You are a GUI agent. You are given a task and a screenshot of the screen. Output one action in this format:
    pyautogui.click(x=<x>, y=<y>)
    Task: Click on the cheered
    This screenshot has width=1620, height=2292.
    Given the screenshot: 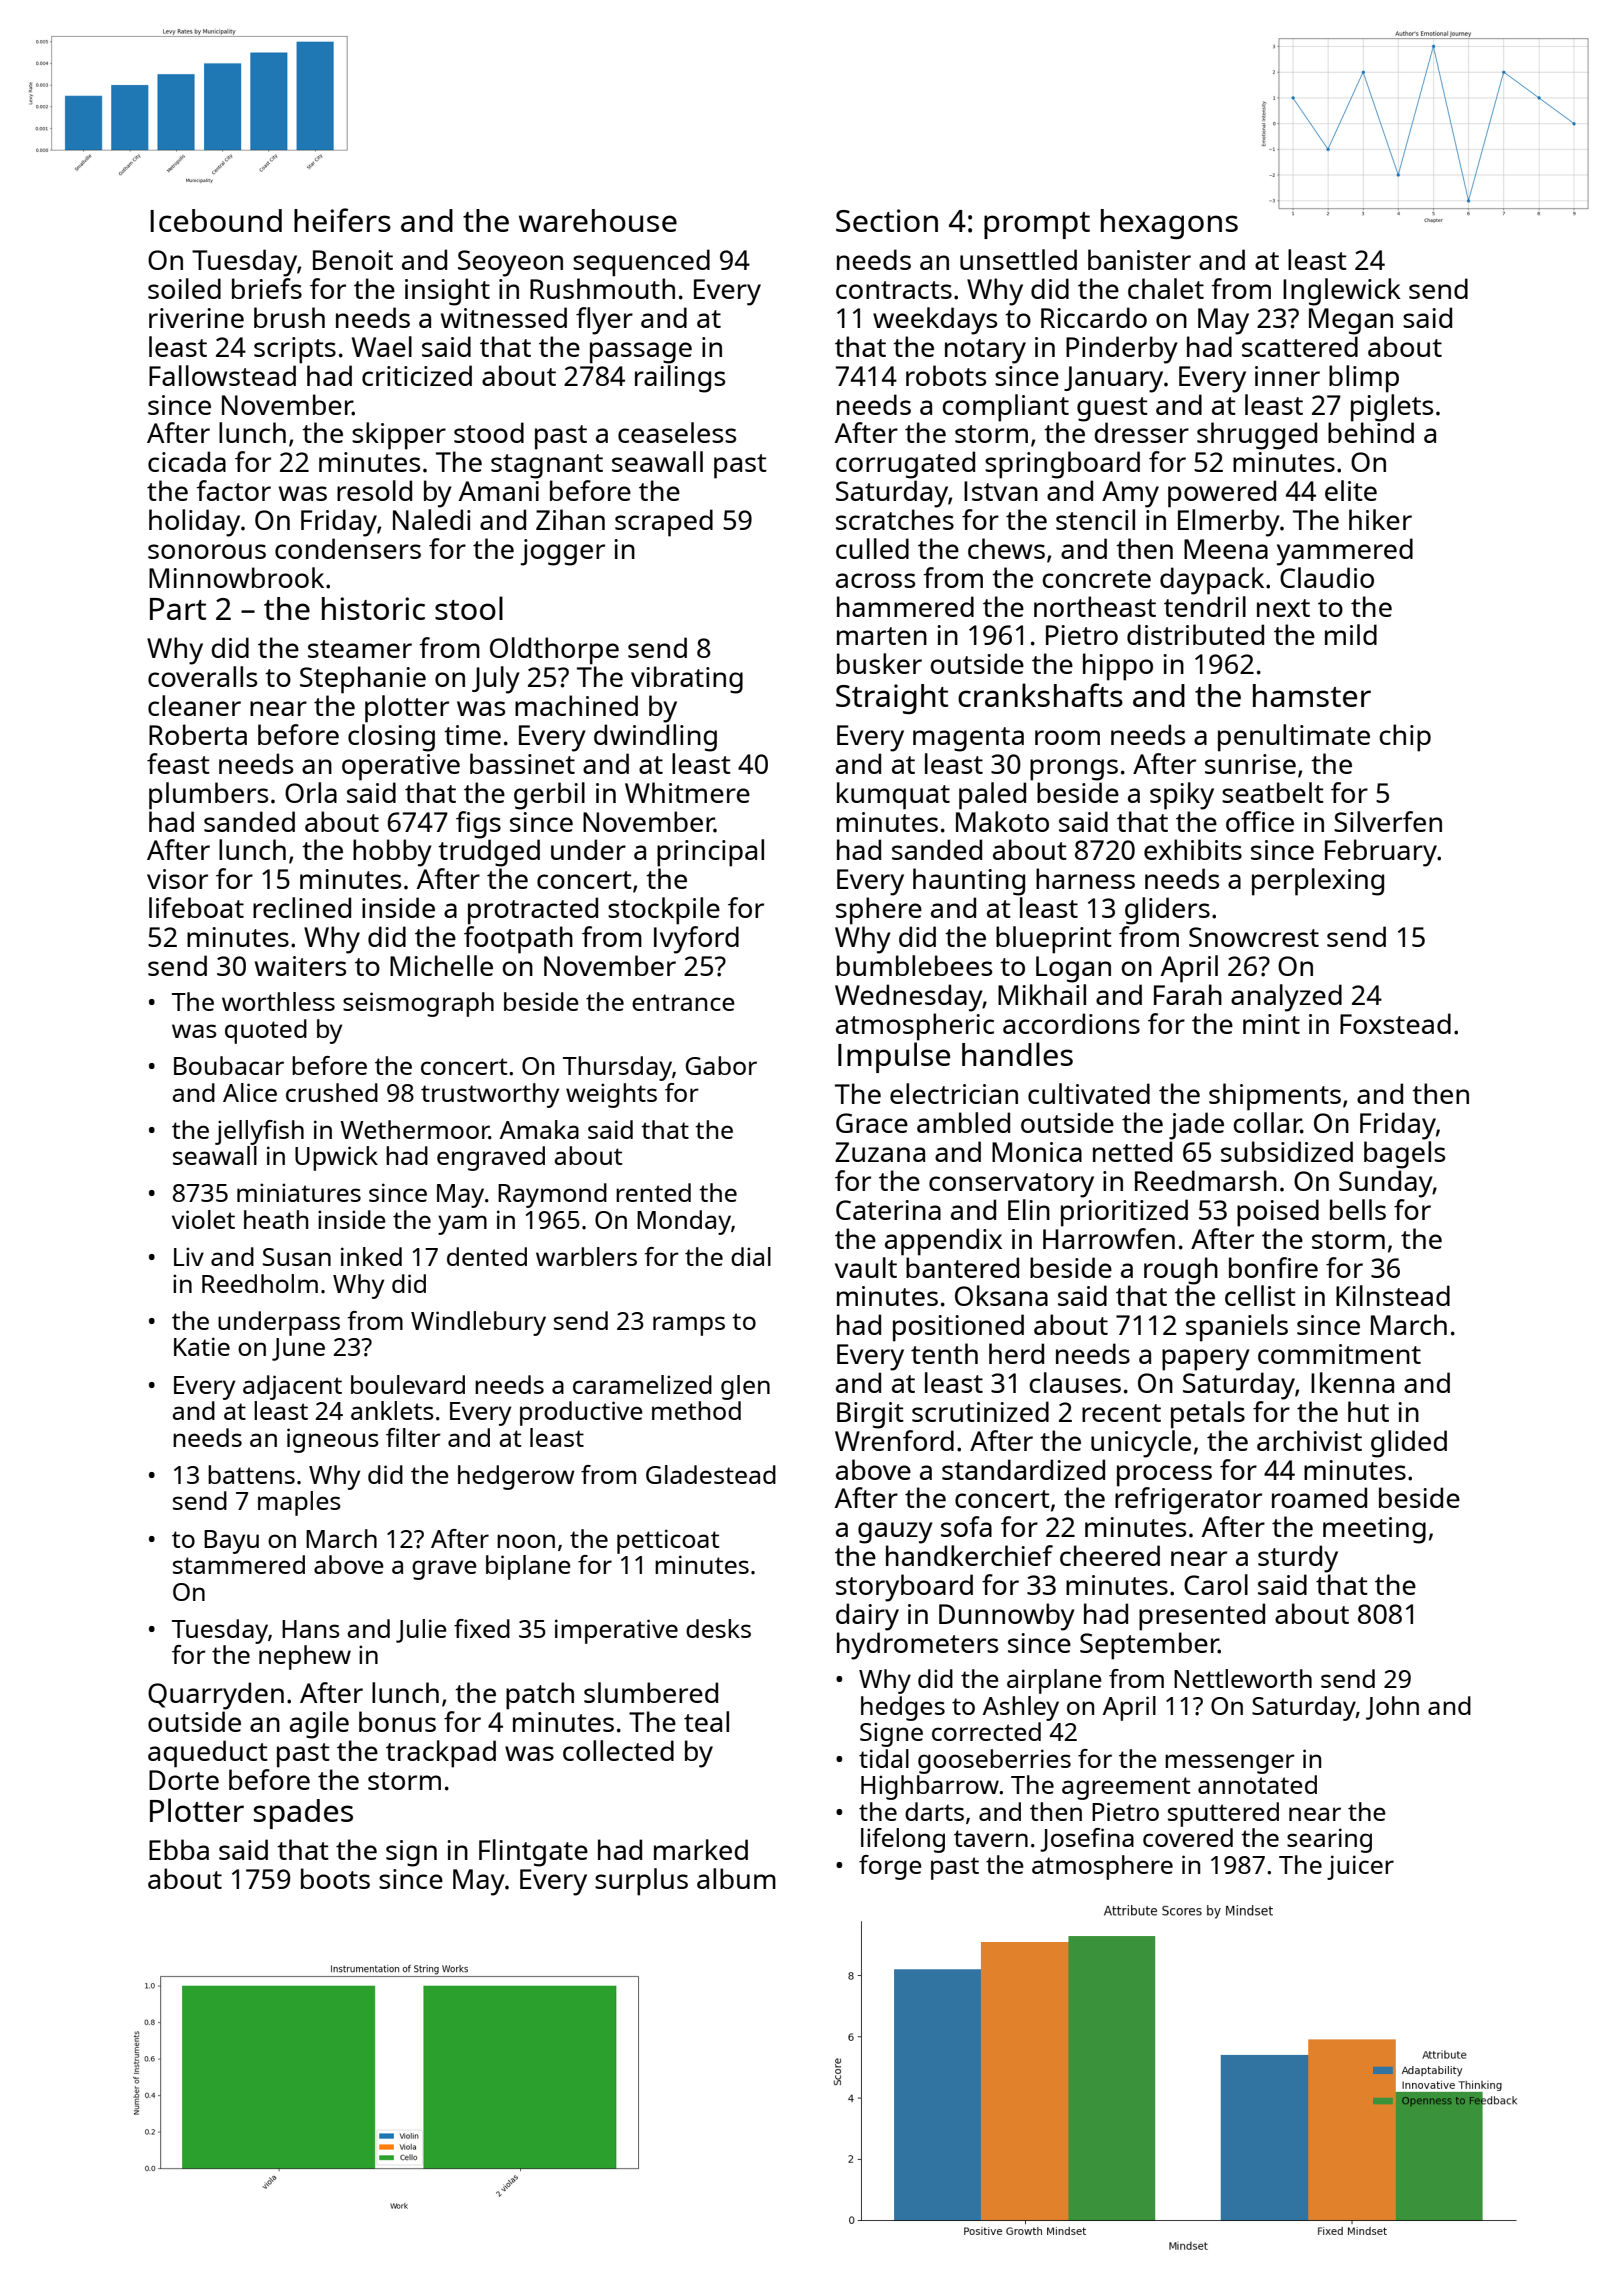 What is the action you would take?
    pyautogui.click(x=1110, y=1555)
